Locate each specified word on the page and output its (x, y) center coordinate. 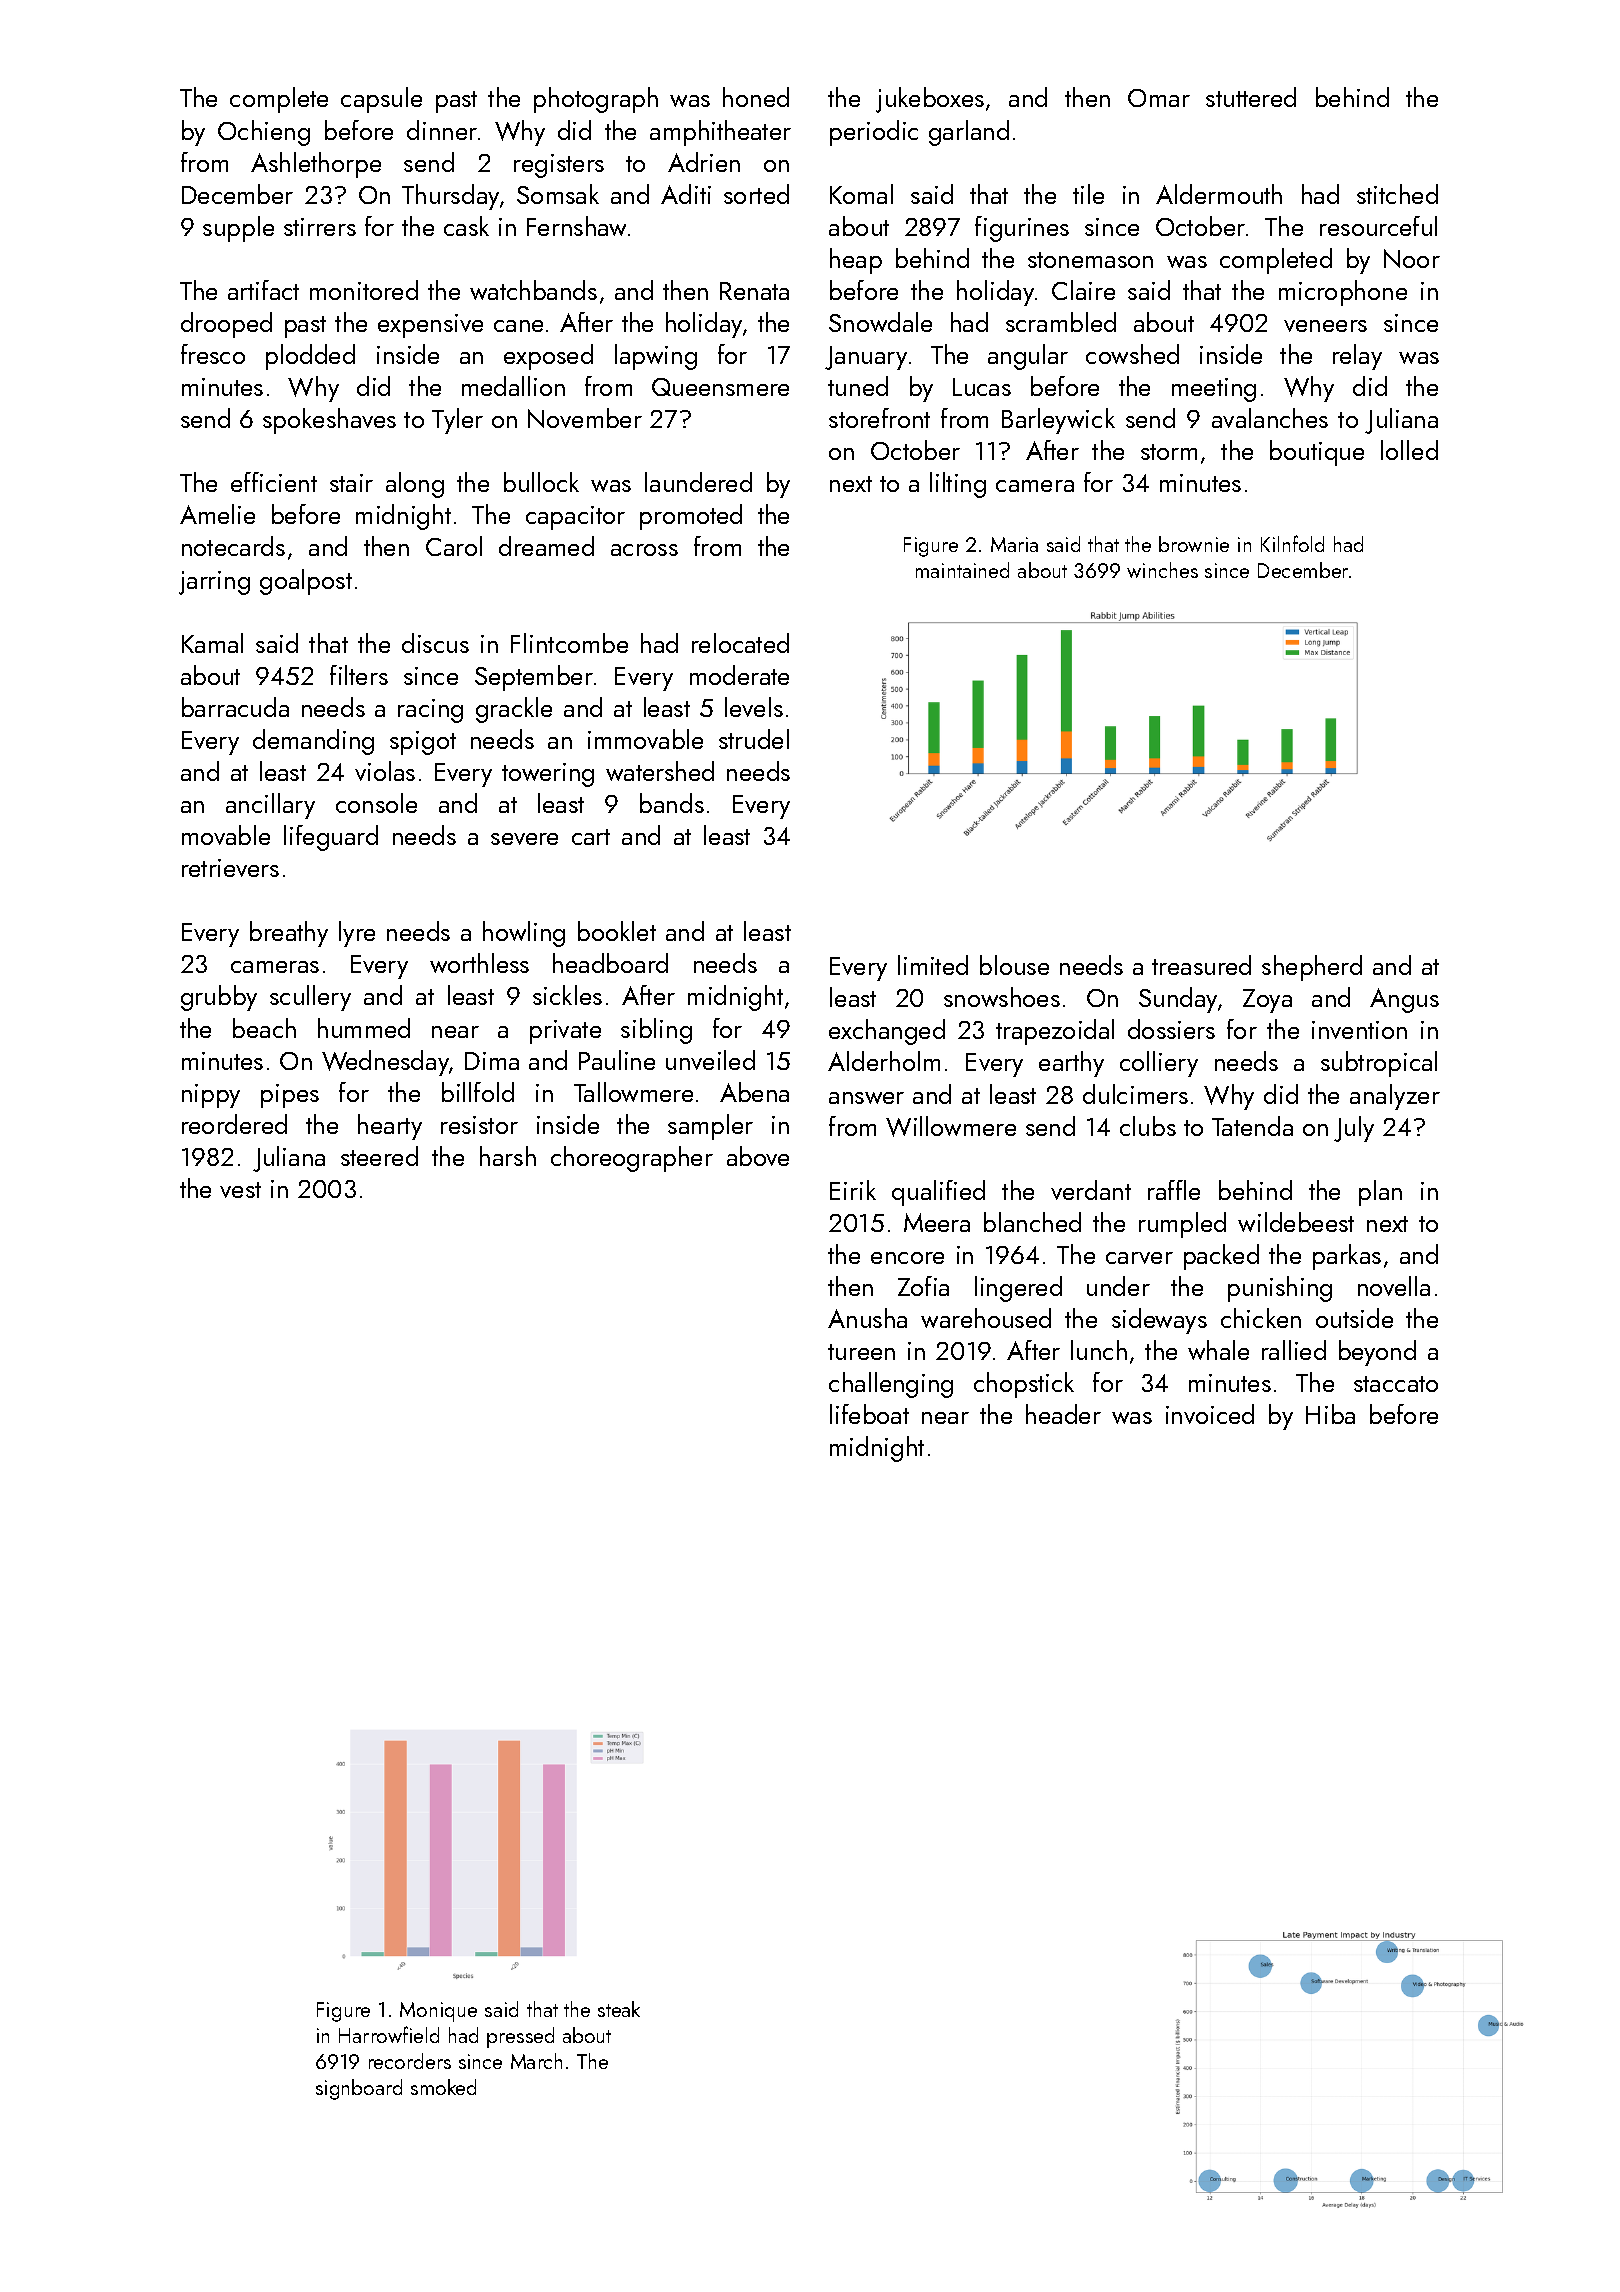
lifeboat (869, 1414)
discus (435, 643)
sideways (1159, 1321)
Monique (438, 2012)
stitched (1397, 194)
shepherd (1312, 968)
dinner (442, 130)
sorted (756, 194)
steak (619, 2009)
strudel (754, 739)
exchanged (887, 1032)
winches (1162, 570)
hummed (364, 1028)
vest (240, 1190)
